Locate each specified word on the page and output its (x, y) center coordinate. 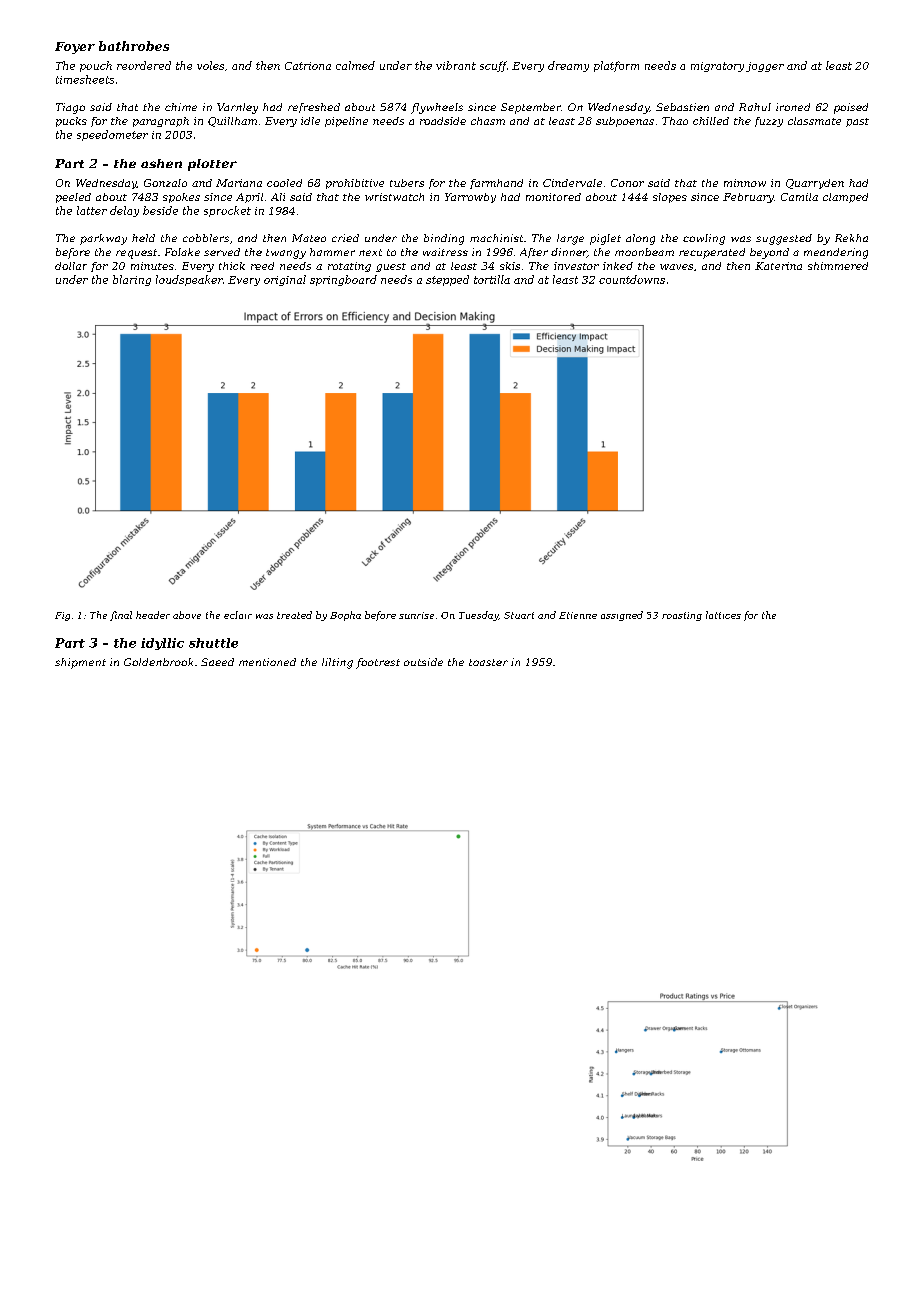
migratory (717, 67)
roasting (682, 616)
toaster (488, 662)
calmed (355, 65)
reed (262, 266)
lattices (723, 615)
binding (444, 239)
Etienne (578, 615)
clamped (845, 198)
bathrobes (134, 46)
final (121, 616)
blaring (132, 280)
